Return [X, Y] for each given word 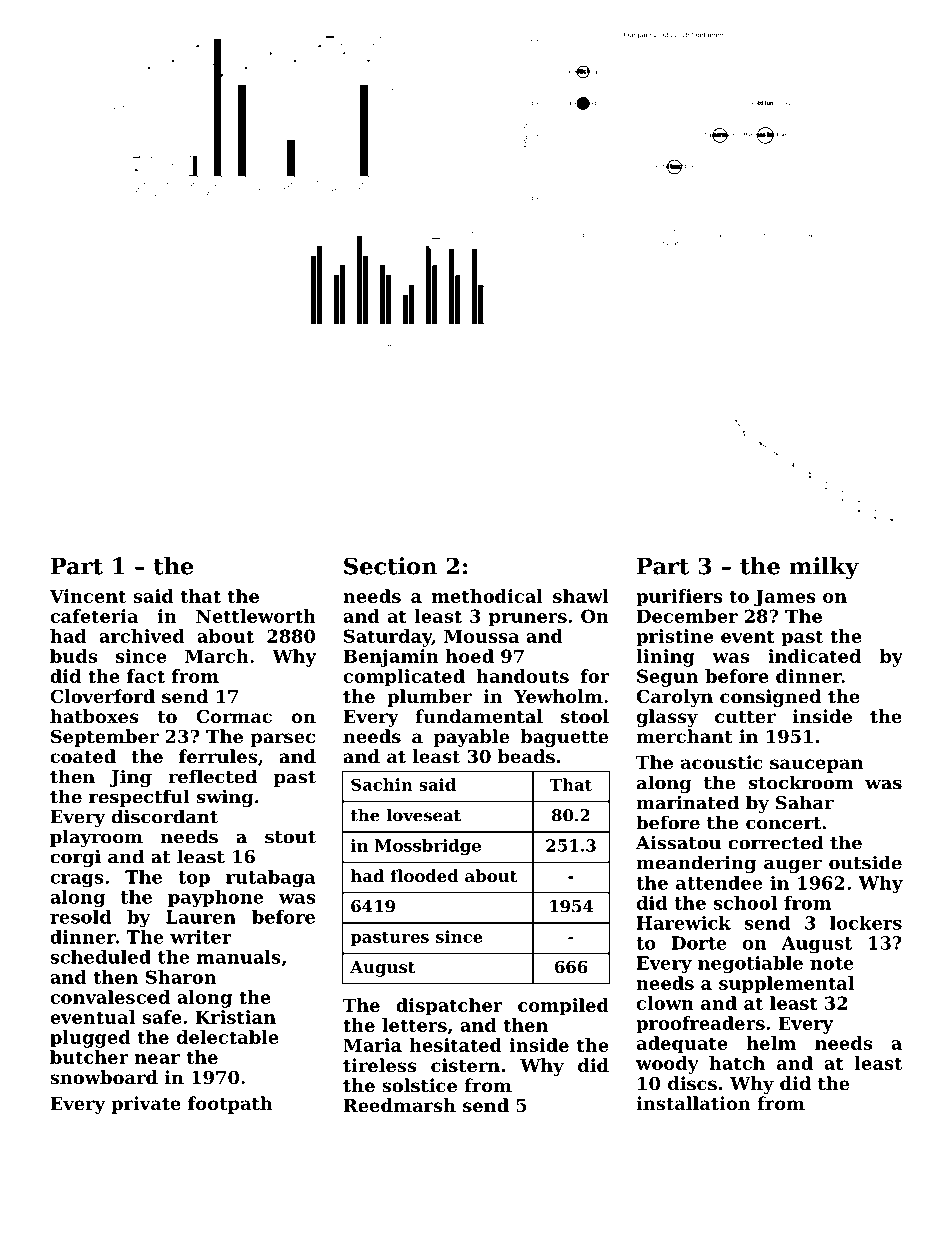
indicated [814, 656]
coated [83, 756]
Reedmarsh [399, 1105]
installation [693, 1103]
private [146, 1105]
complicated [404, 678]
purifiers [679, 598]
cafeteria [94, 616]
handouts [522, 676]
